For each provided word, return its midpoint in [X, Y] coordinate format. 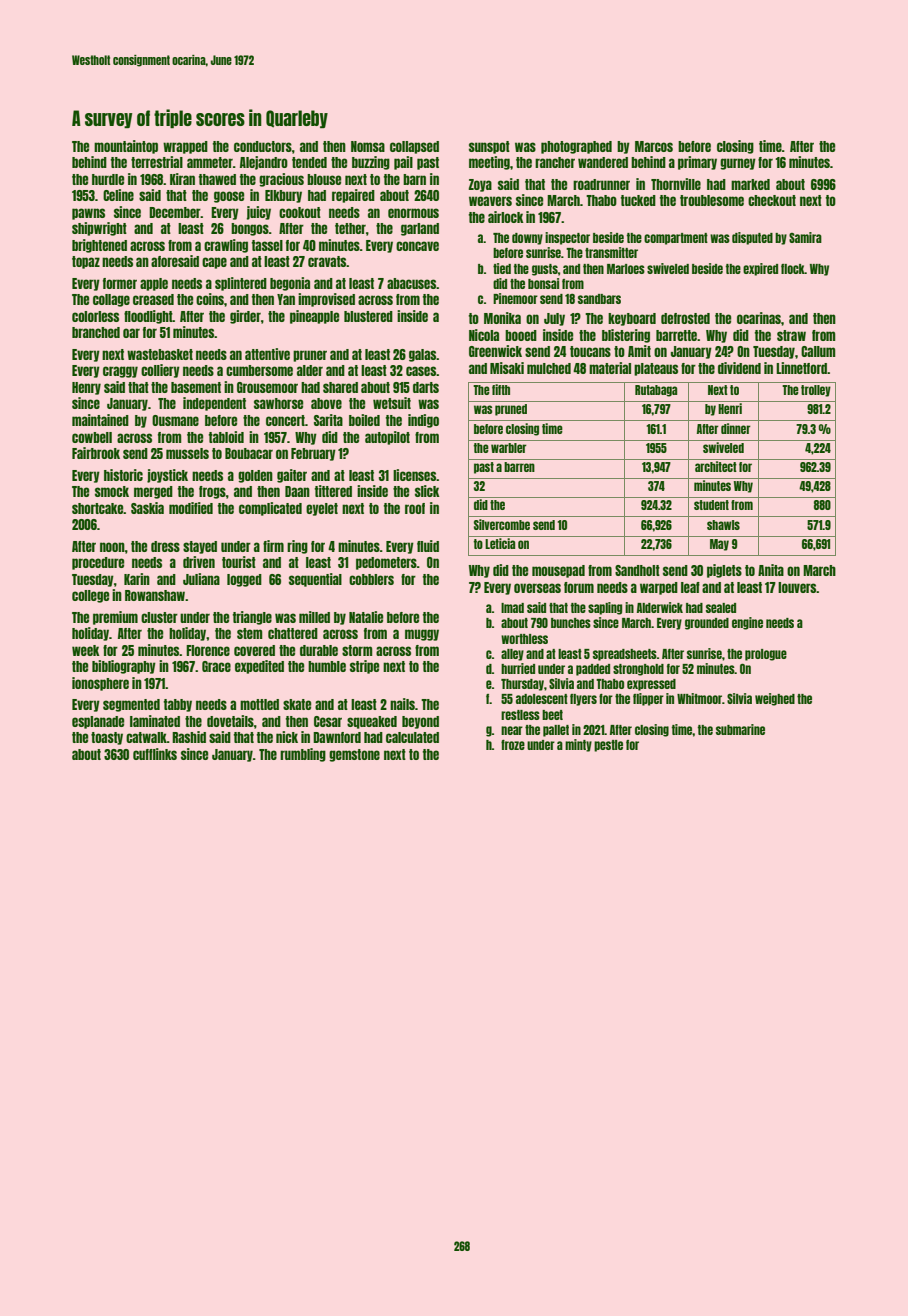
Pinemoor [515, 298]
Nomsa [368, 146]
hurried [518, 668]
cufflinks [155, 754]
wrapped [185, 147]
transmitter [611, 252]
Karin [137, 579]
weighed [775, 699]
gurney [738, 164]
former [120, 283]
